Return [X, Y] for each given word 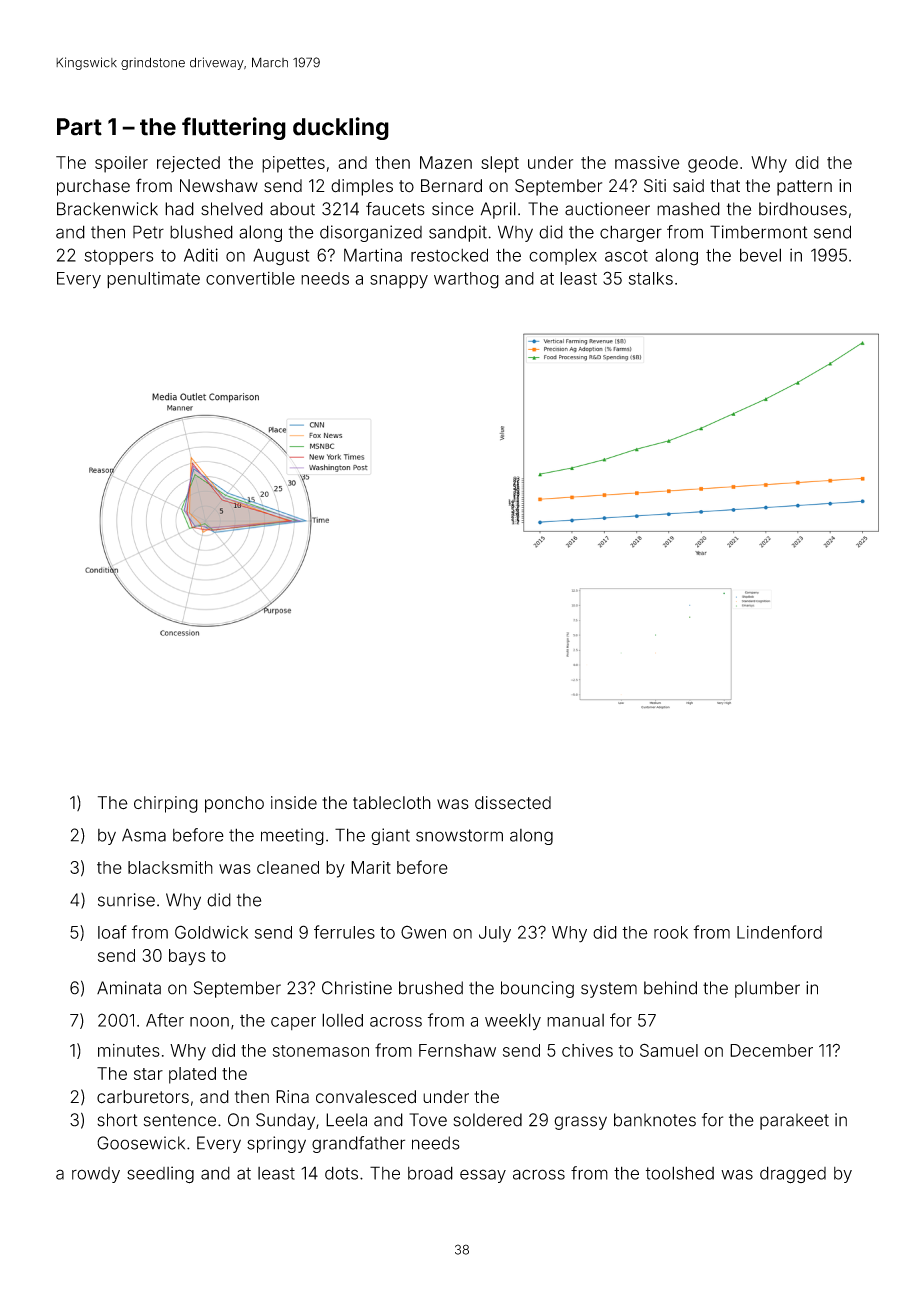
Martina [373, 255]
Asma [144, 835]
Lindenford [779, 932]
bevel [760, 255]
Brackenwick [107, 209]
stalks [651, 278]
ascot [626, 256]
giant [390, 836]
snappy [399, 282]
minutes [129, 1050]
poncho [234, 804]
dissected [513, 803]
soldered [487, 1120]
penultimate [153, 280]
